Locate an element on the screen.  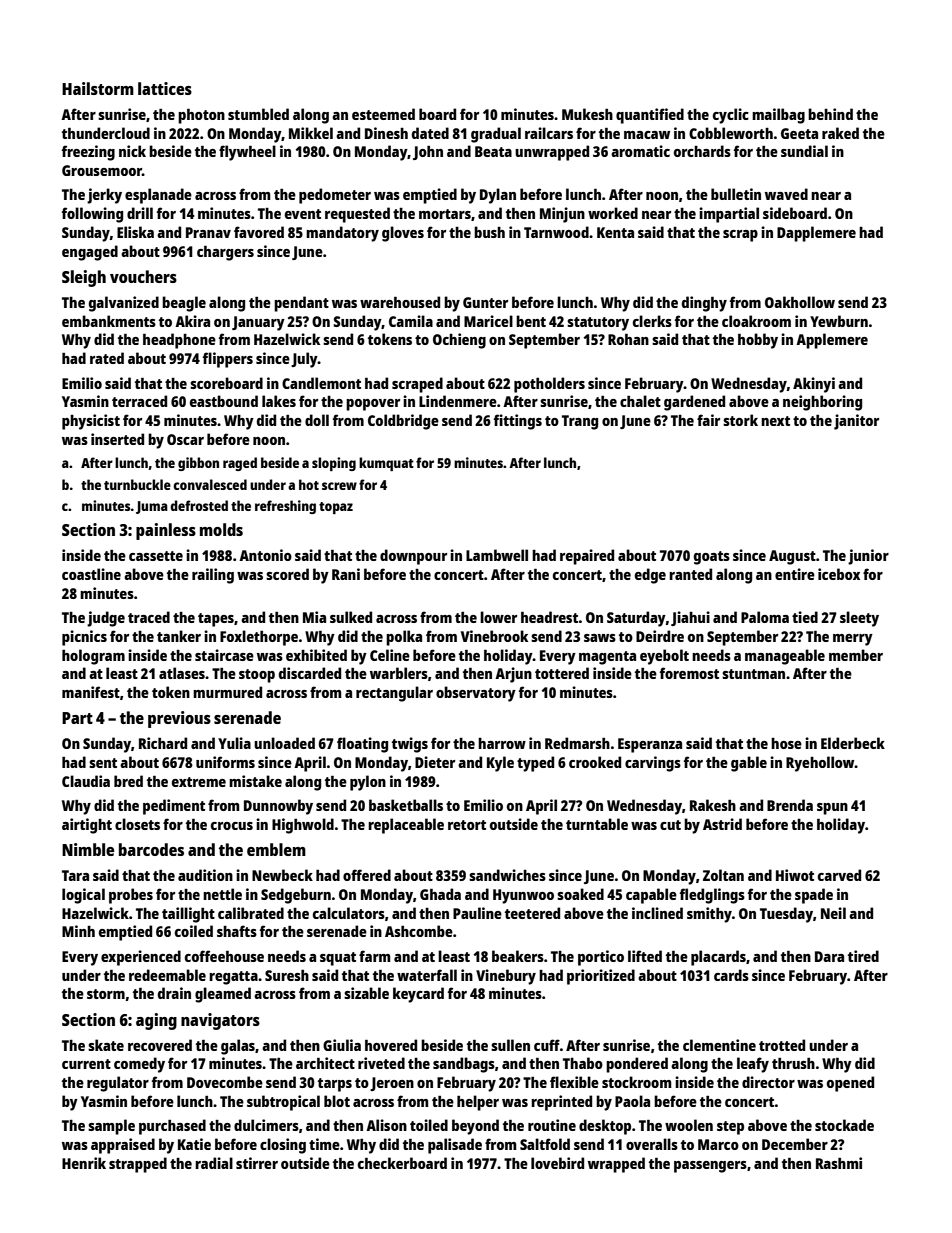
quantified is located at coordinates (650, 116).
